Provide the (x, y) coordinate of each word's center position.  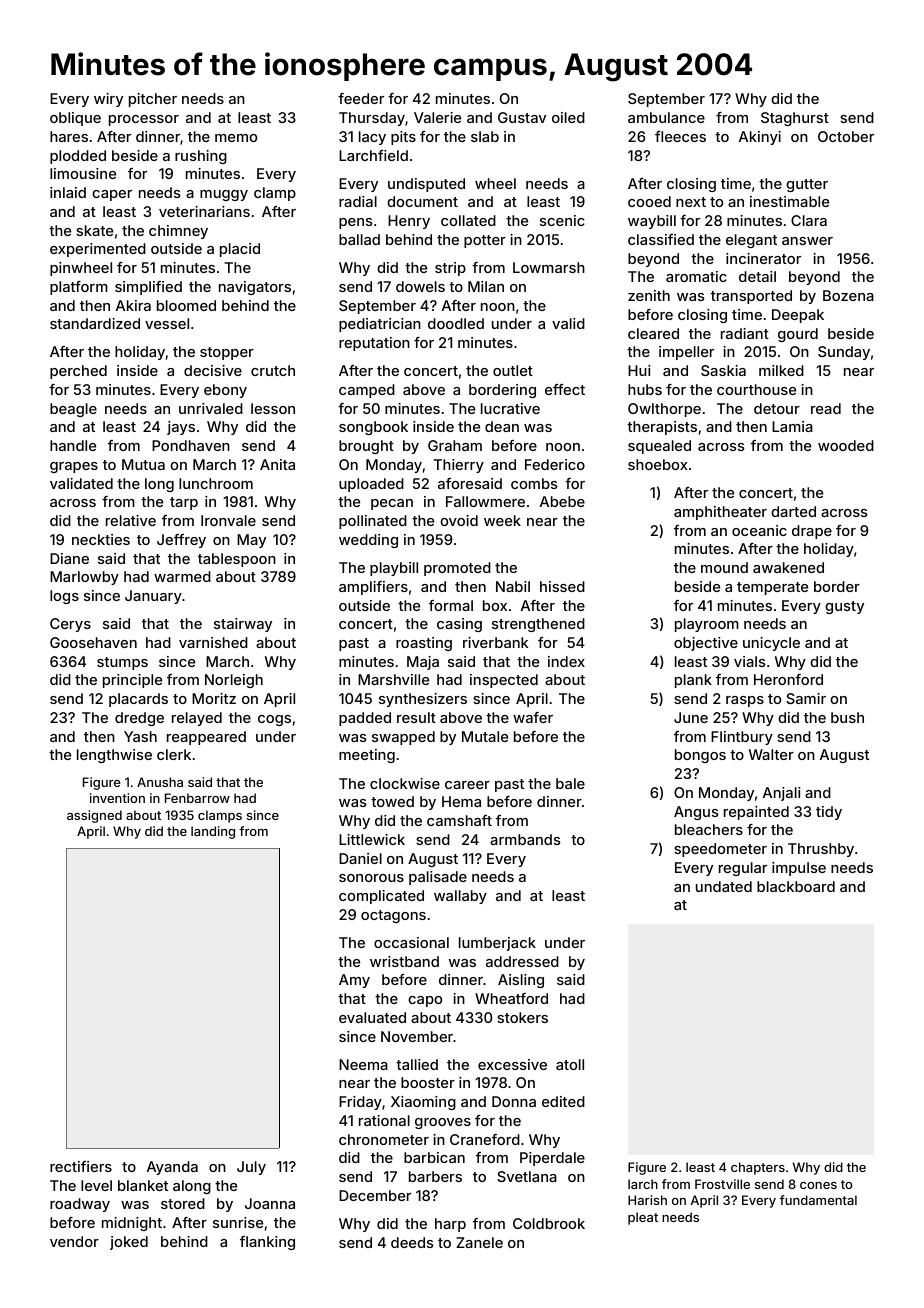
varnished (213, 642)
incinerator (763, 258)
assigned (94, 816)
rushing (201, 157)
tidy (829, 813)
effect (565, 389)
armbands (525, 839)
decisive (213, 370)
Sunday (844, 353)
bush (847, 717)
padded (365, 719)
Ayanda (172, 1168)
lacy (372, 138)
